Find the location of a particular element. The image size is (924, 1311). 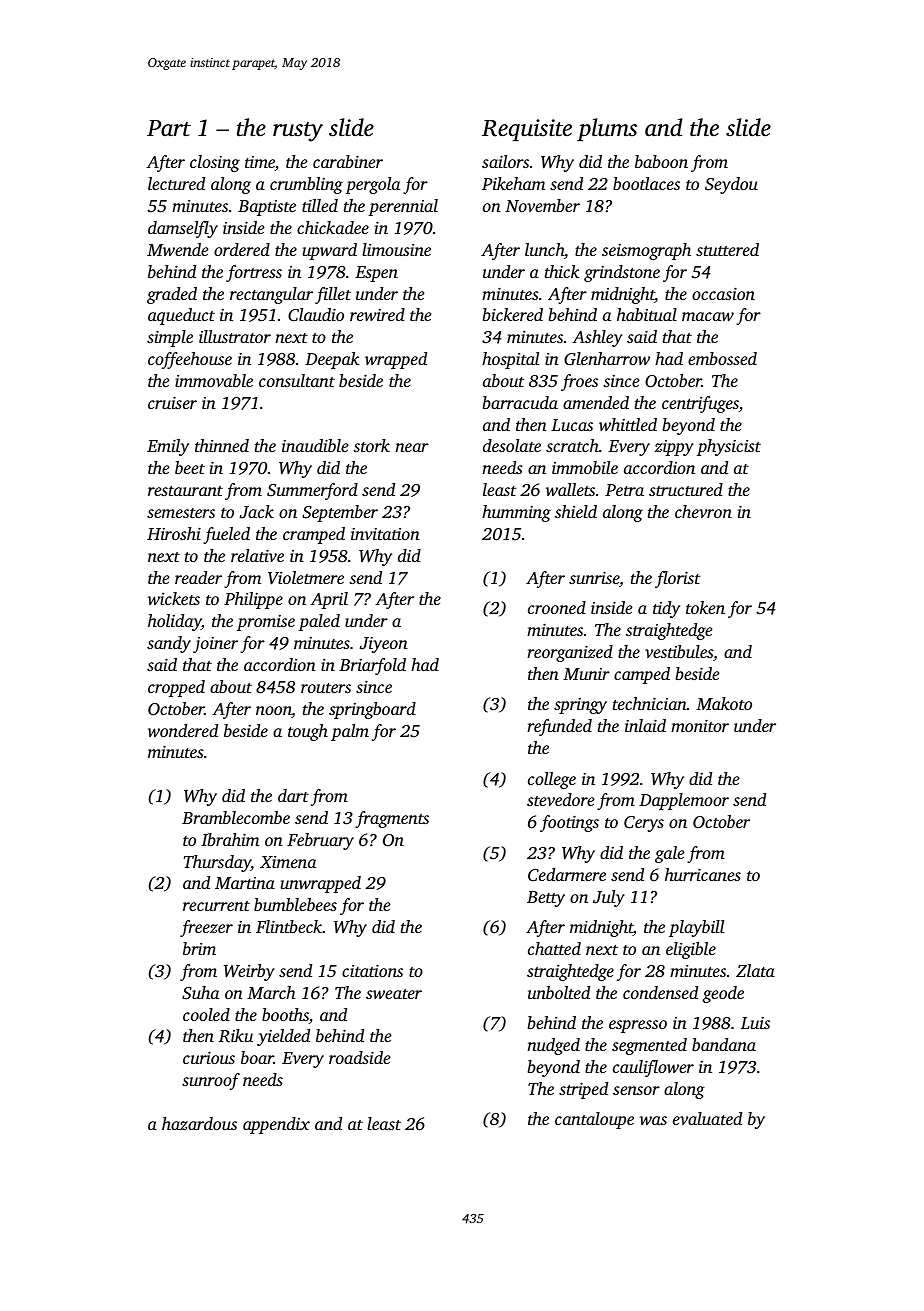

Emily is located at coordinates (168, 447).
